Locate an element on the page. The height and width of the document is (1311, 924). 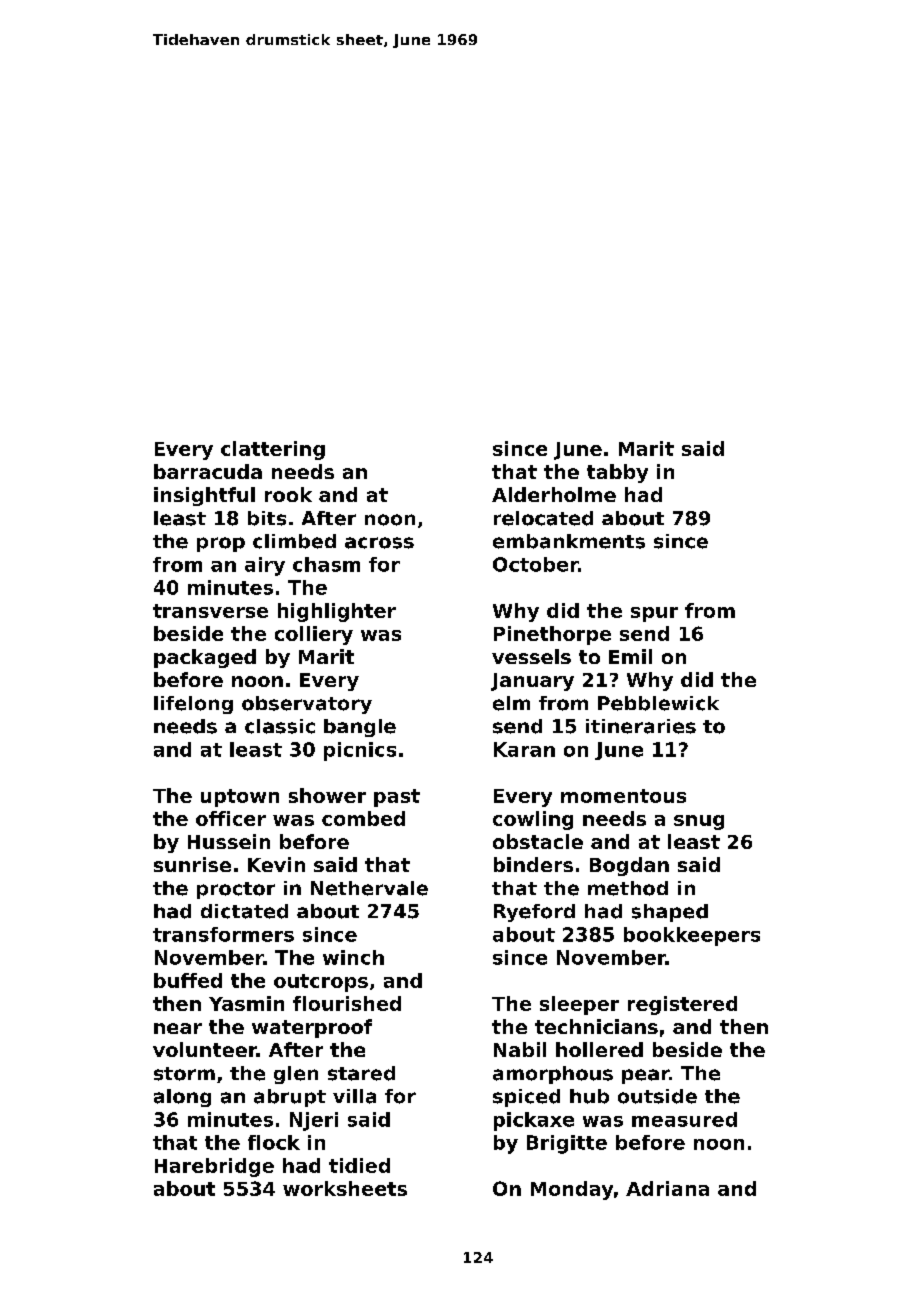
picnics is located at coordinates (360, 751).
